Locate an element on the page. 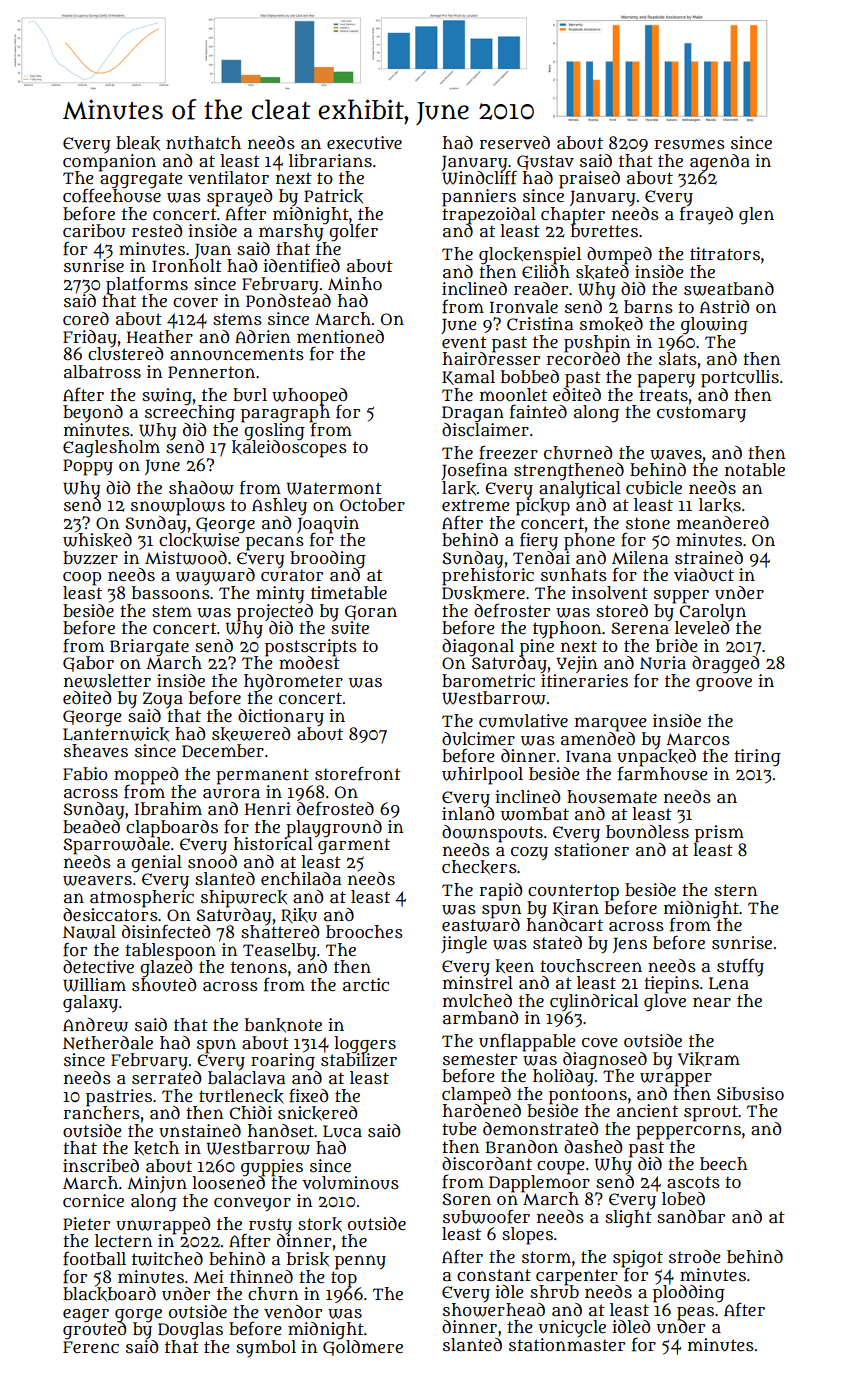 The width and height of the page is (849, 1400). symbol is located at coordinates (266, 1349).
